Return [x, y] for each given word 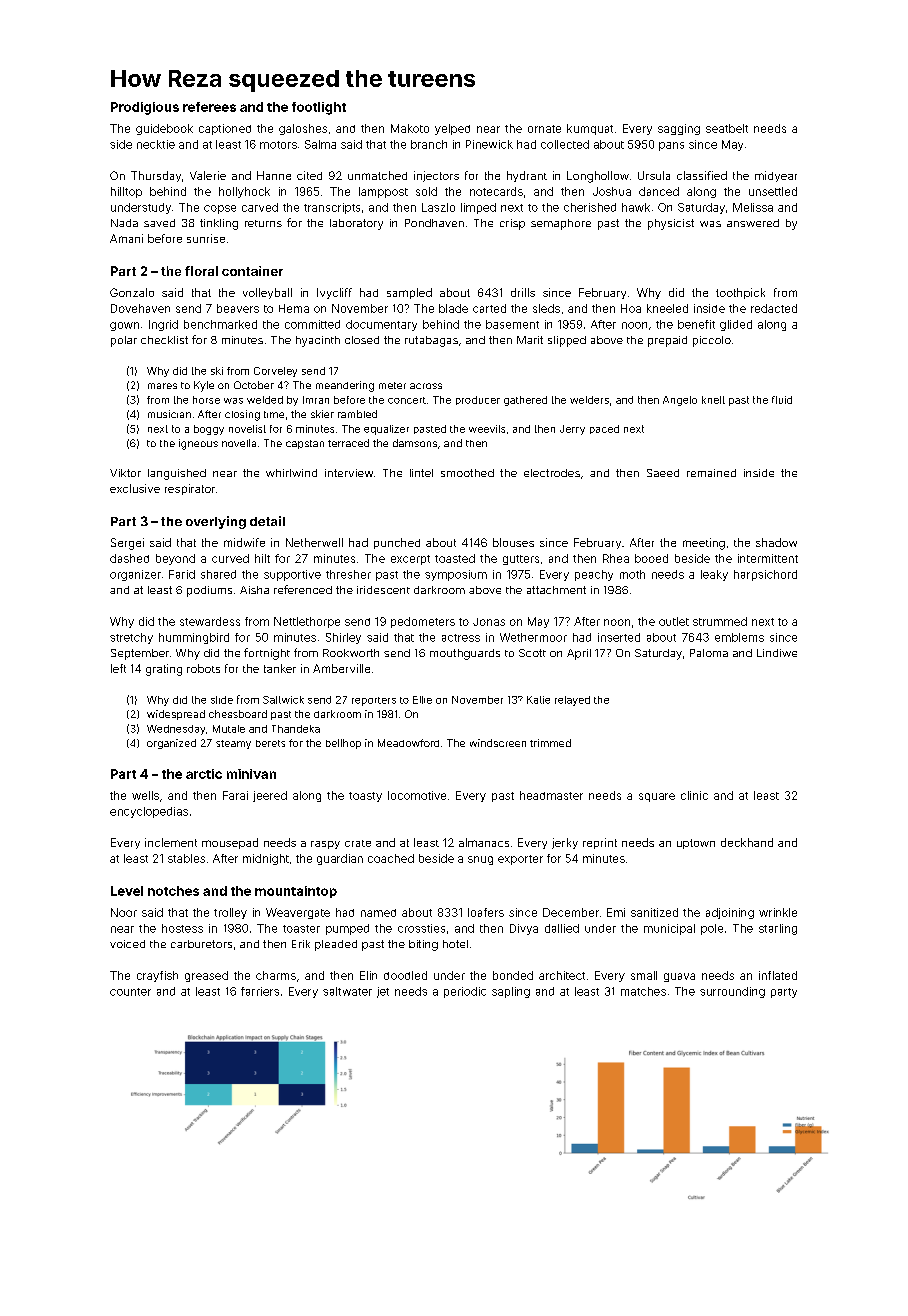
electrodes [552, 473]
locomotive [417, 795]
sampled [409, 293]
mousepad [230, 843]
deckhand [747, 842]
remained [711, 473]
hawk [636, 207]
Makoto [410, 128]
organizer [135, 575]
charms [276, 975]
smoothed [467, 473]
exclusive [135, 488]
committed [312, 324]
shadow [776, 542]
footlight [319, 108]
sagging [679, 129]
